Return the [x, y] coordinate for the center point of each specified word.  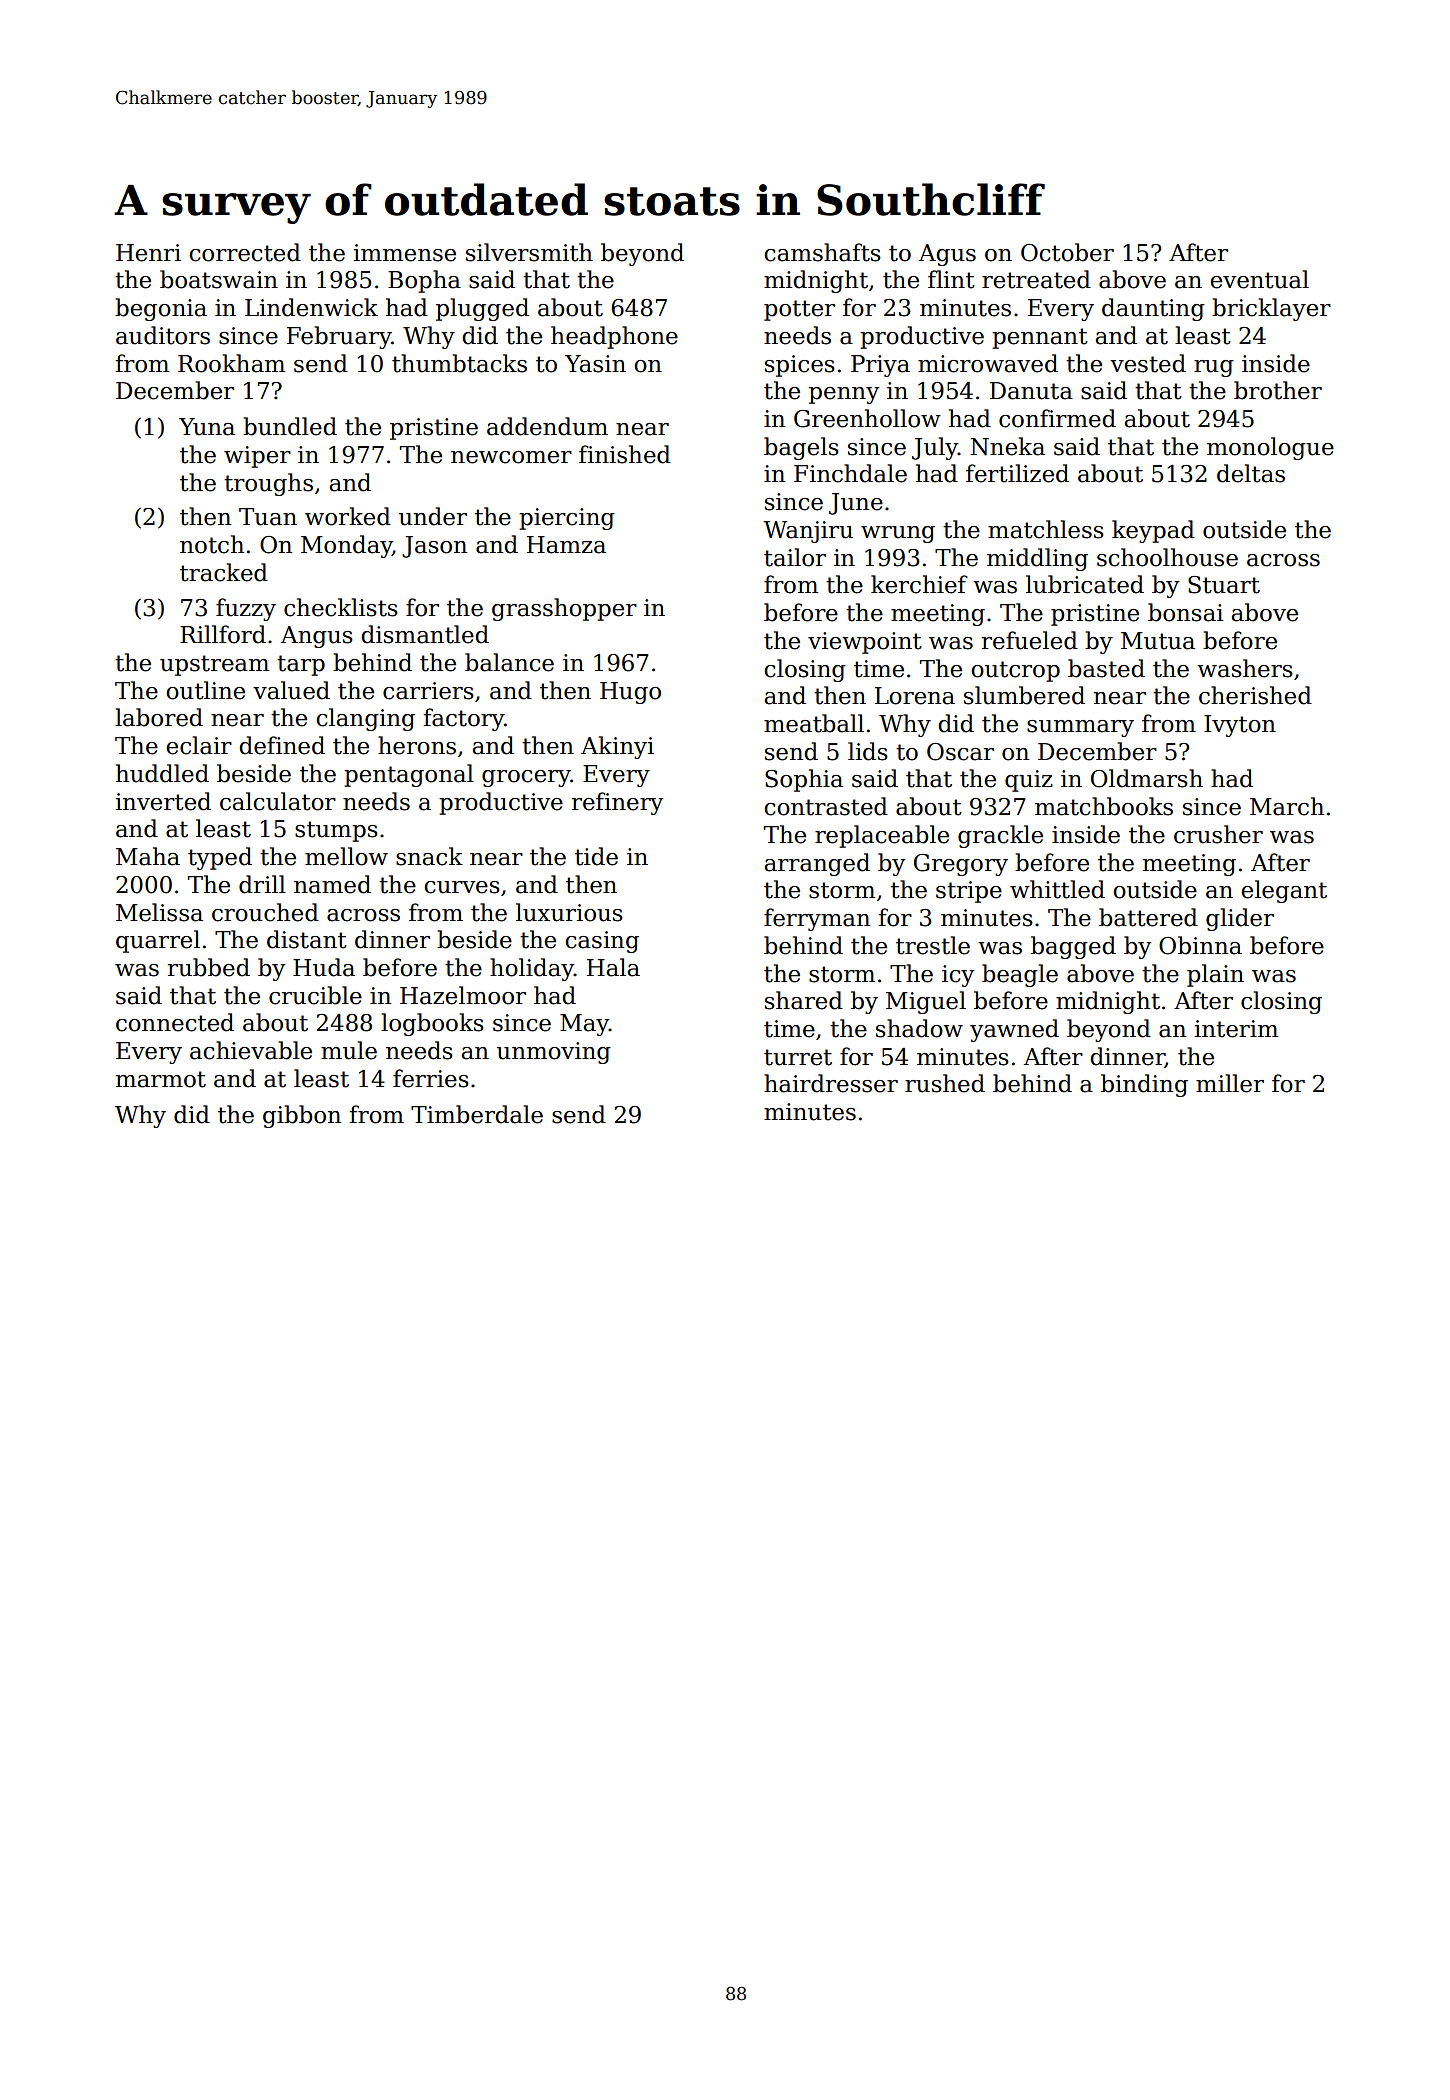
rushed [945, 1083]
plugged [482, 309]
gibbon [302, 1116]
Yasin [595, 364]
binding [1144, 1085]
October [1067, 252]
